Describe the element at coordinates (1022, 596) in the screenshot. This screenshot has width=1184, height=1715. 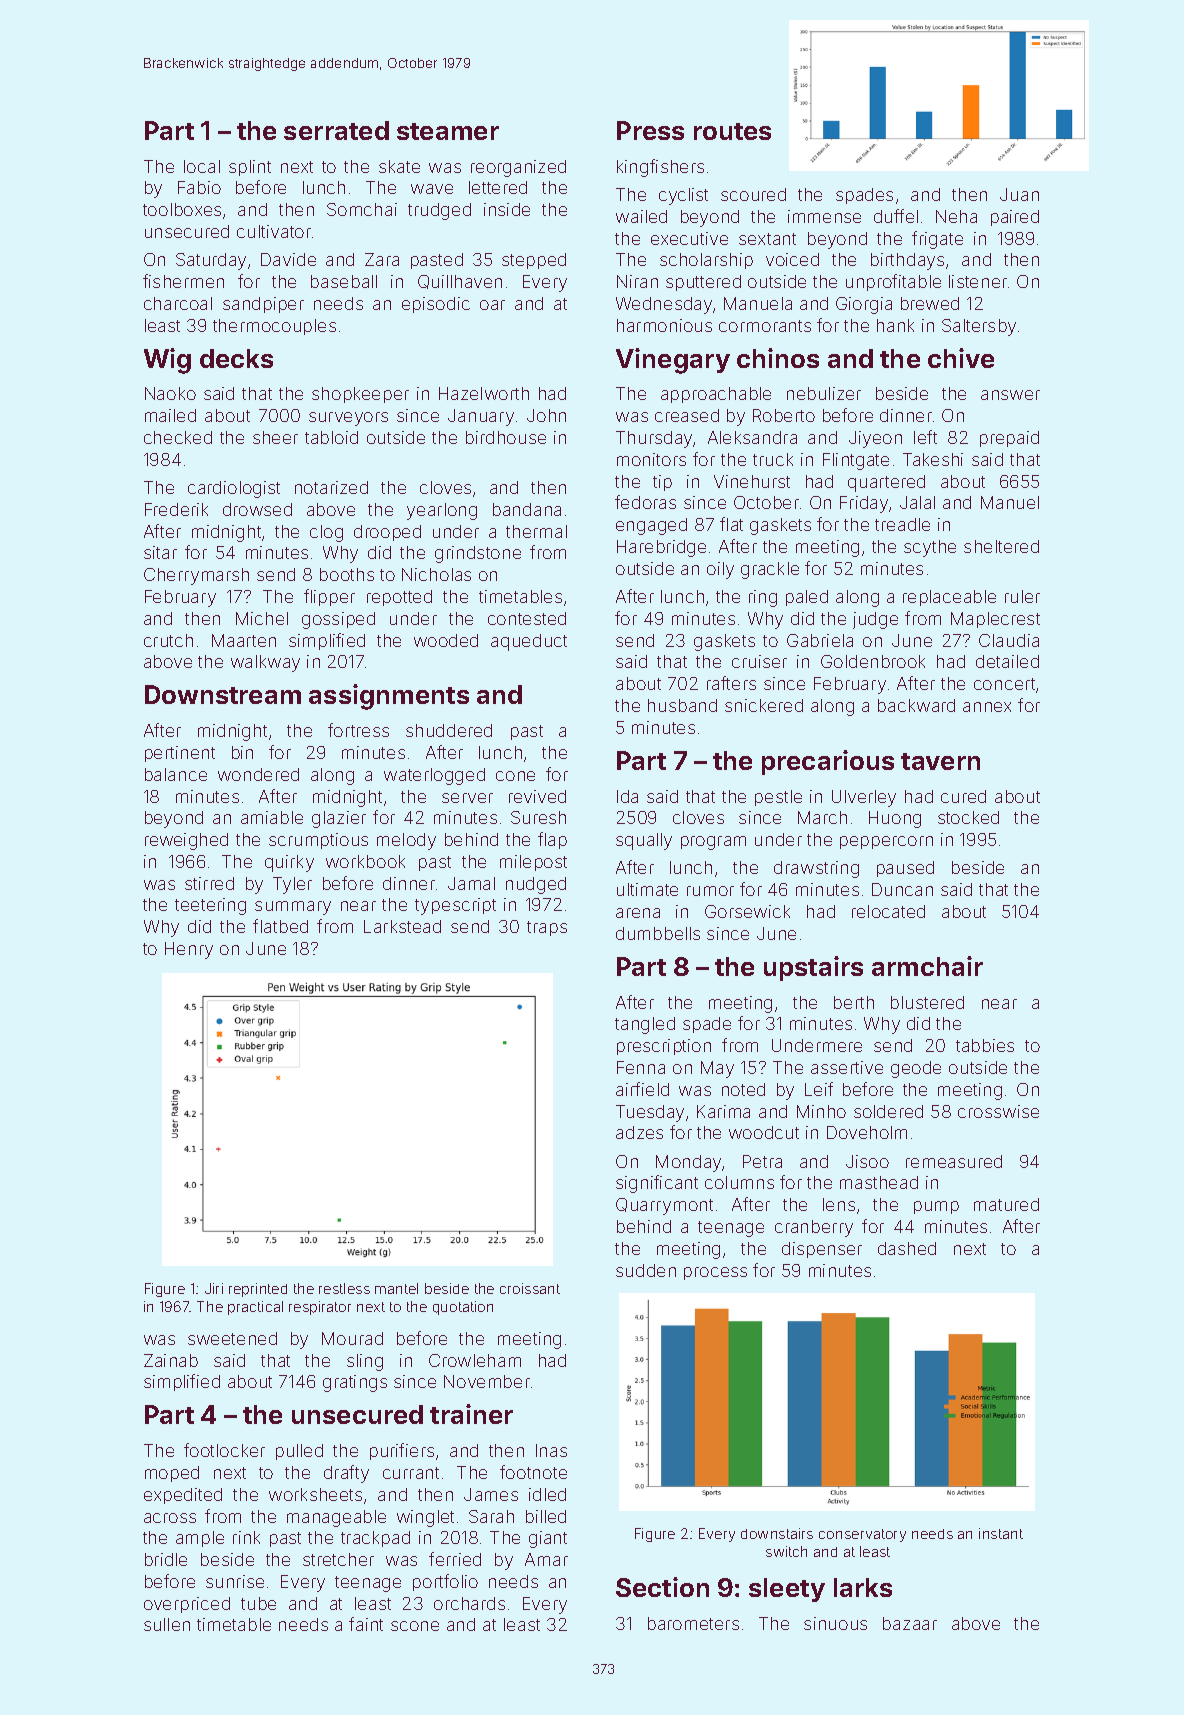
I see `ruler` at that location.
